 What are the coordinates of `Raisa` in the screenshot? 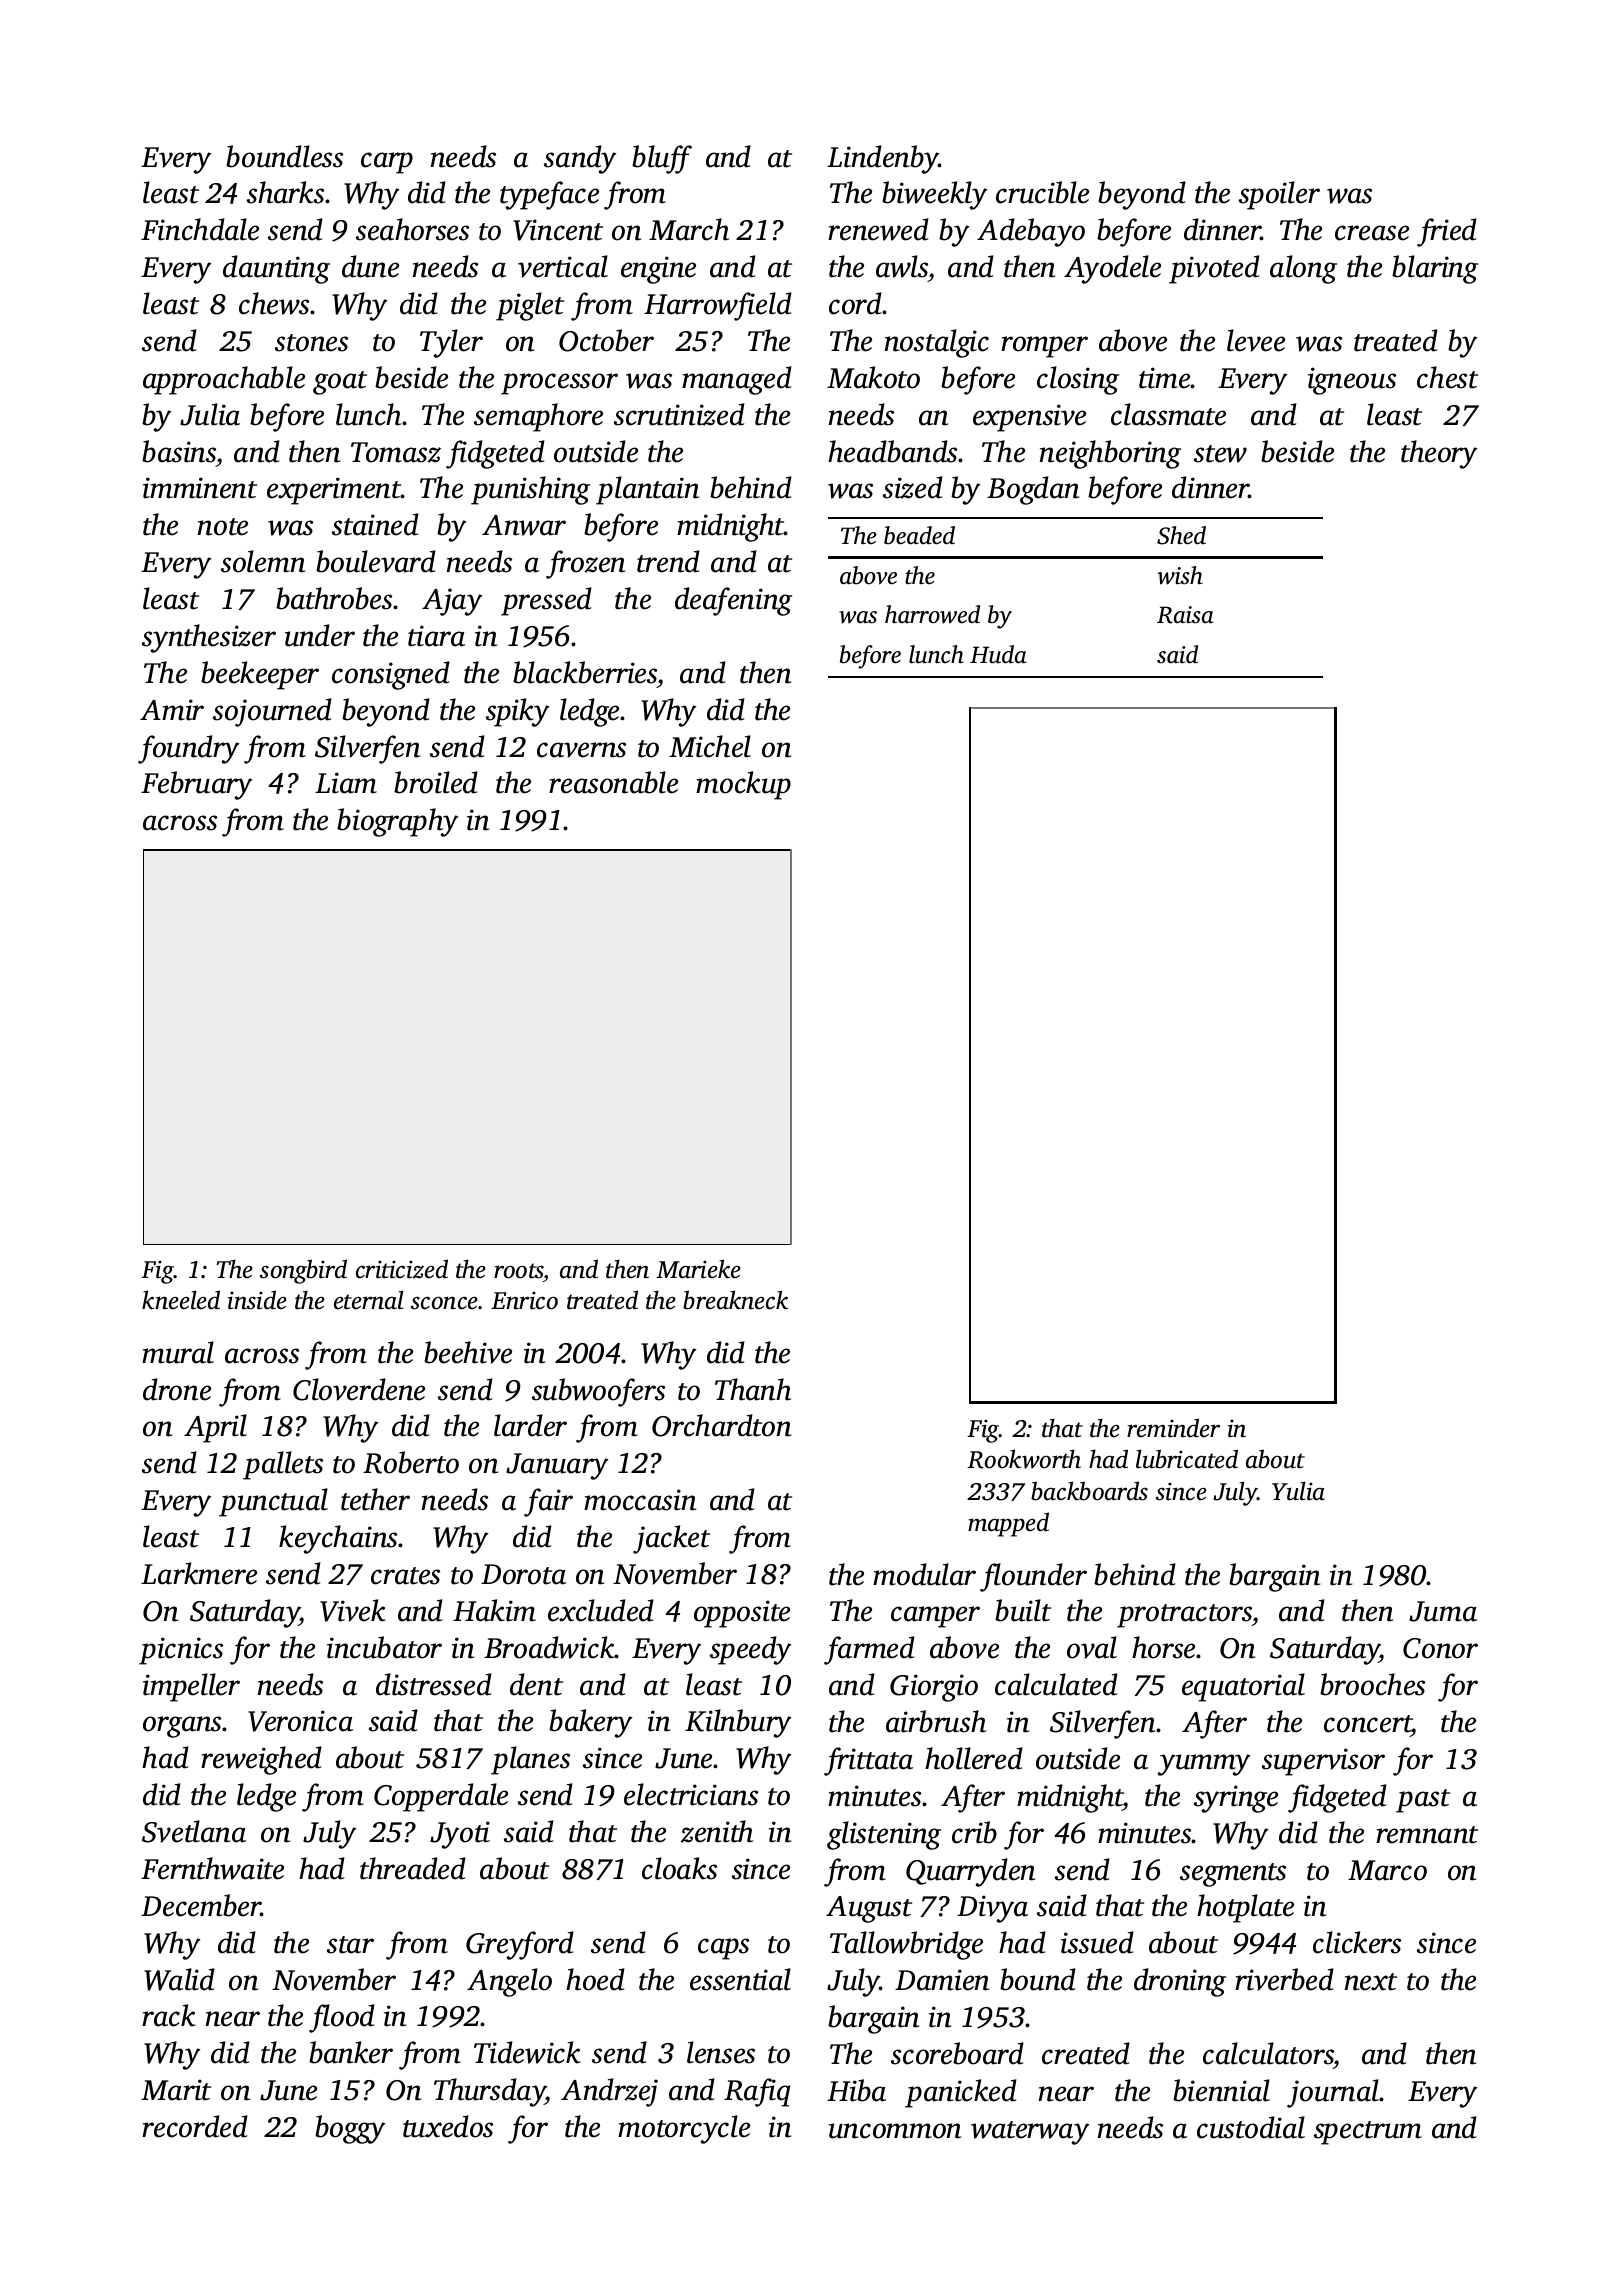 It's located at (1185, 615).
